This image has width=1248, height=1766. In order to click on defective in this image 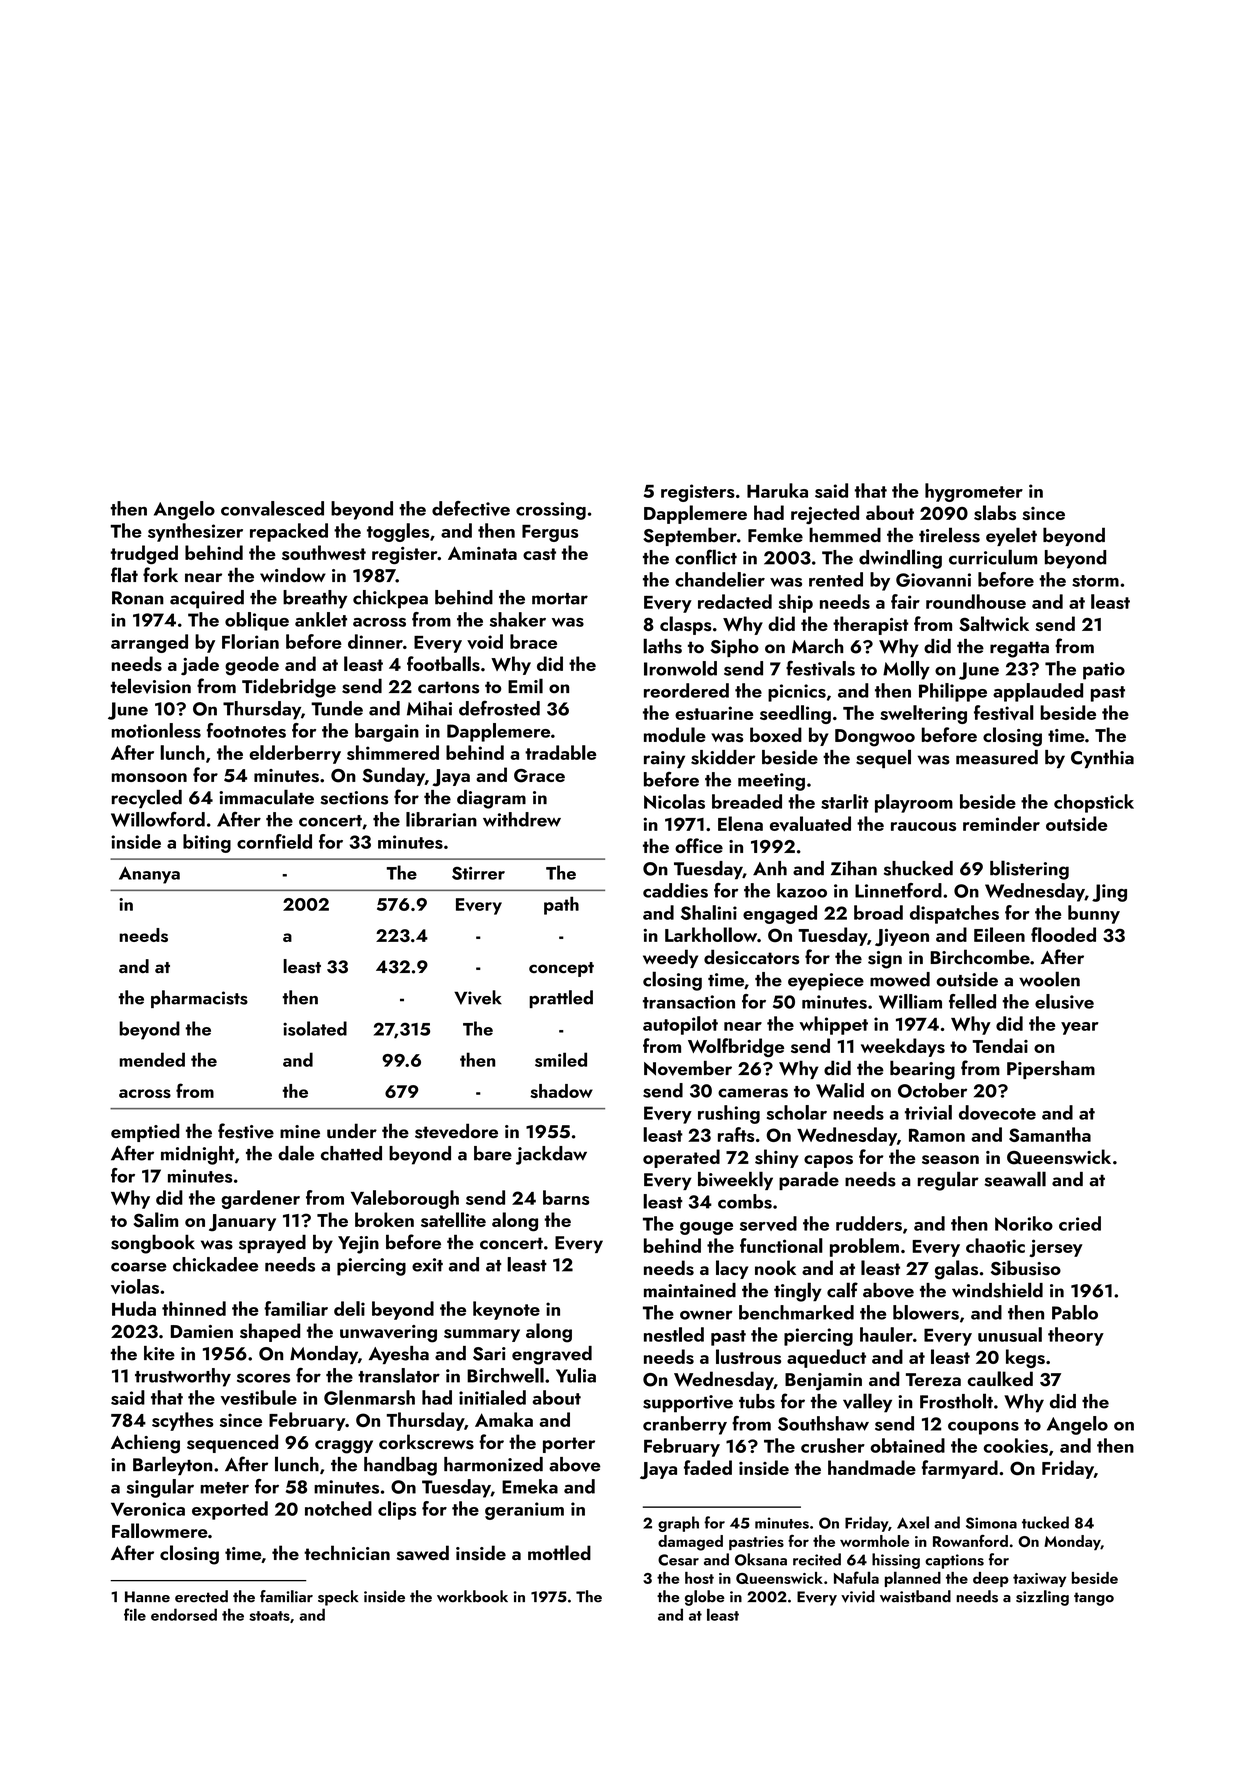, I will do `click(471, 508)`.
